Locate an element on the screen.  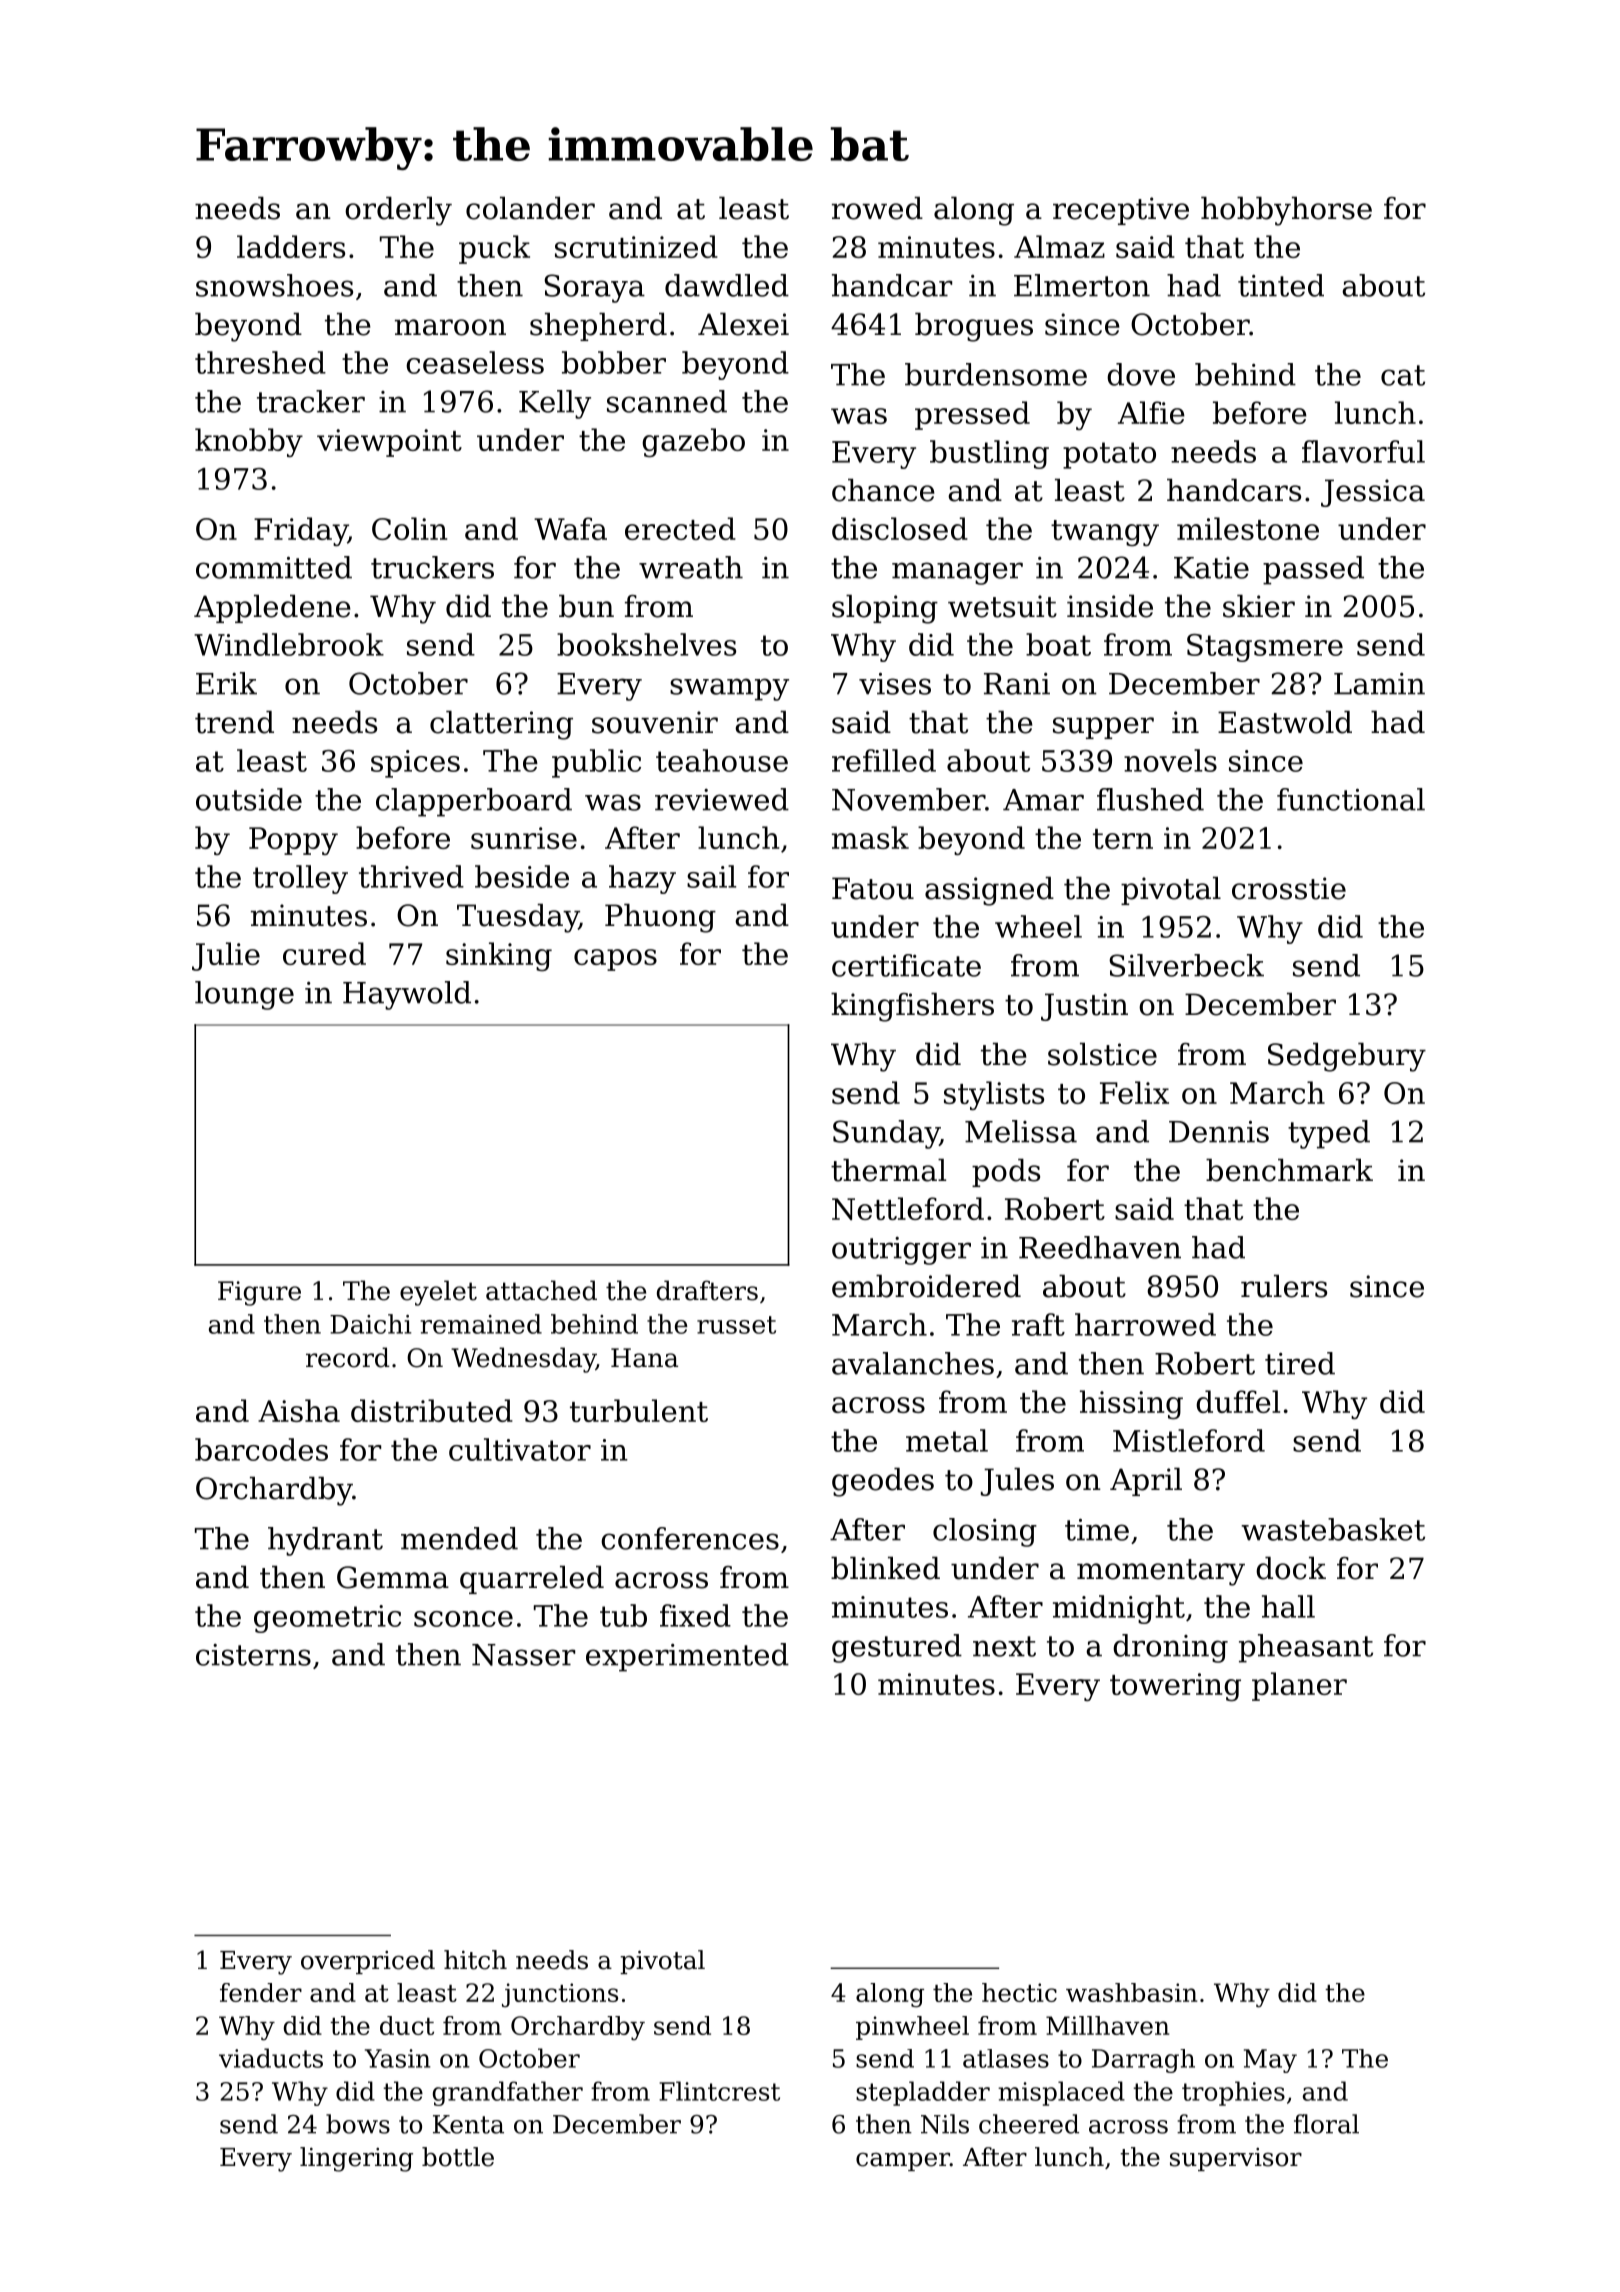
dawdled is located at coordinates (727, 285).
